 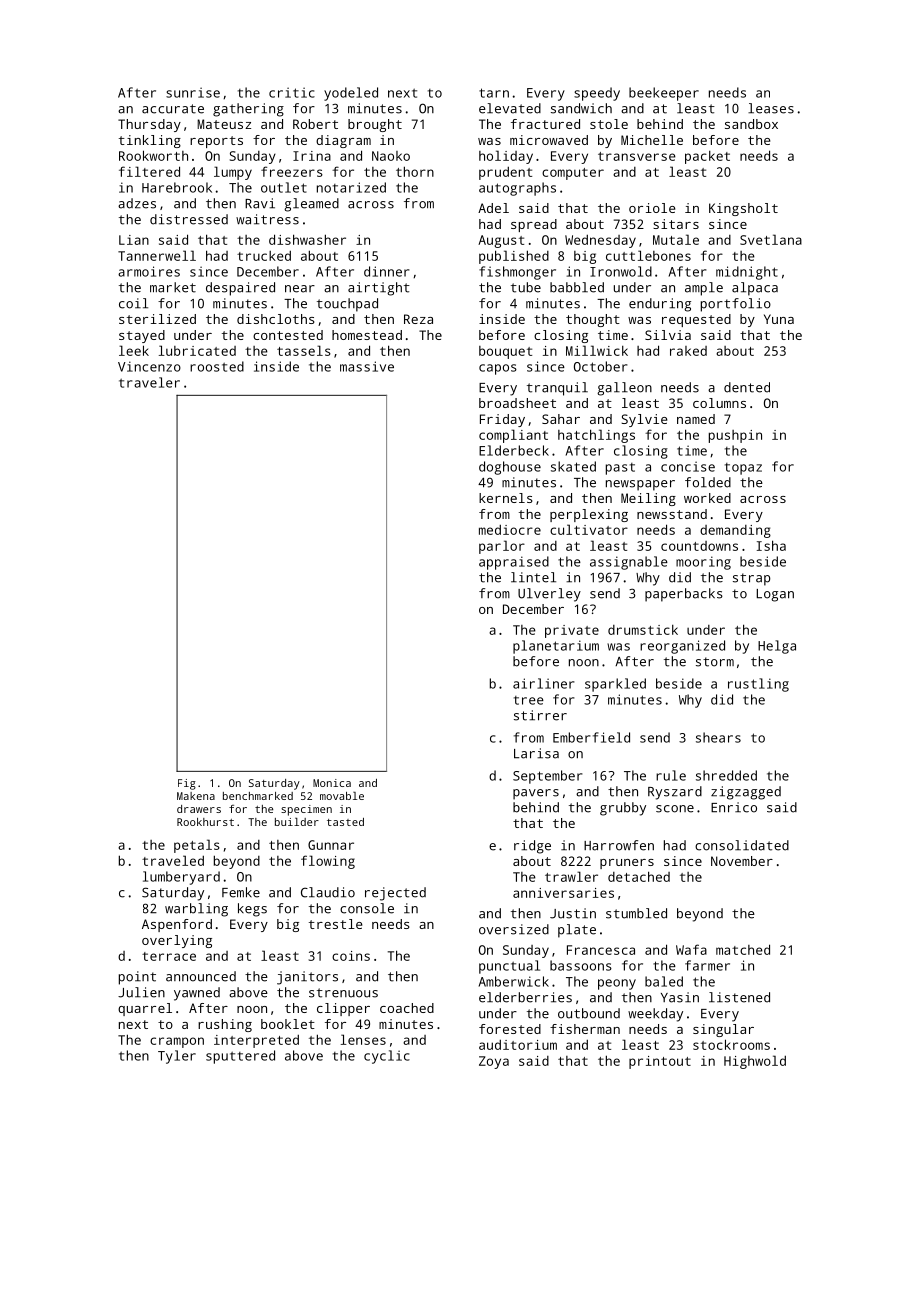 What do you see at coordinates (395, 894) in the screenshot?
I see `rejected` at bounding box center [395, 894].
